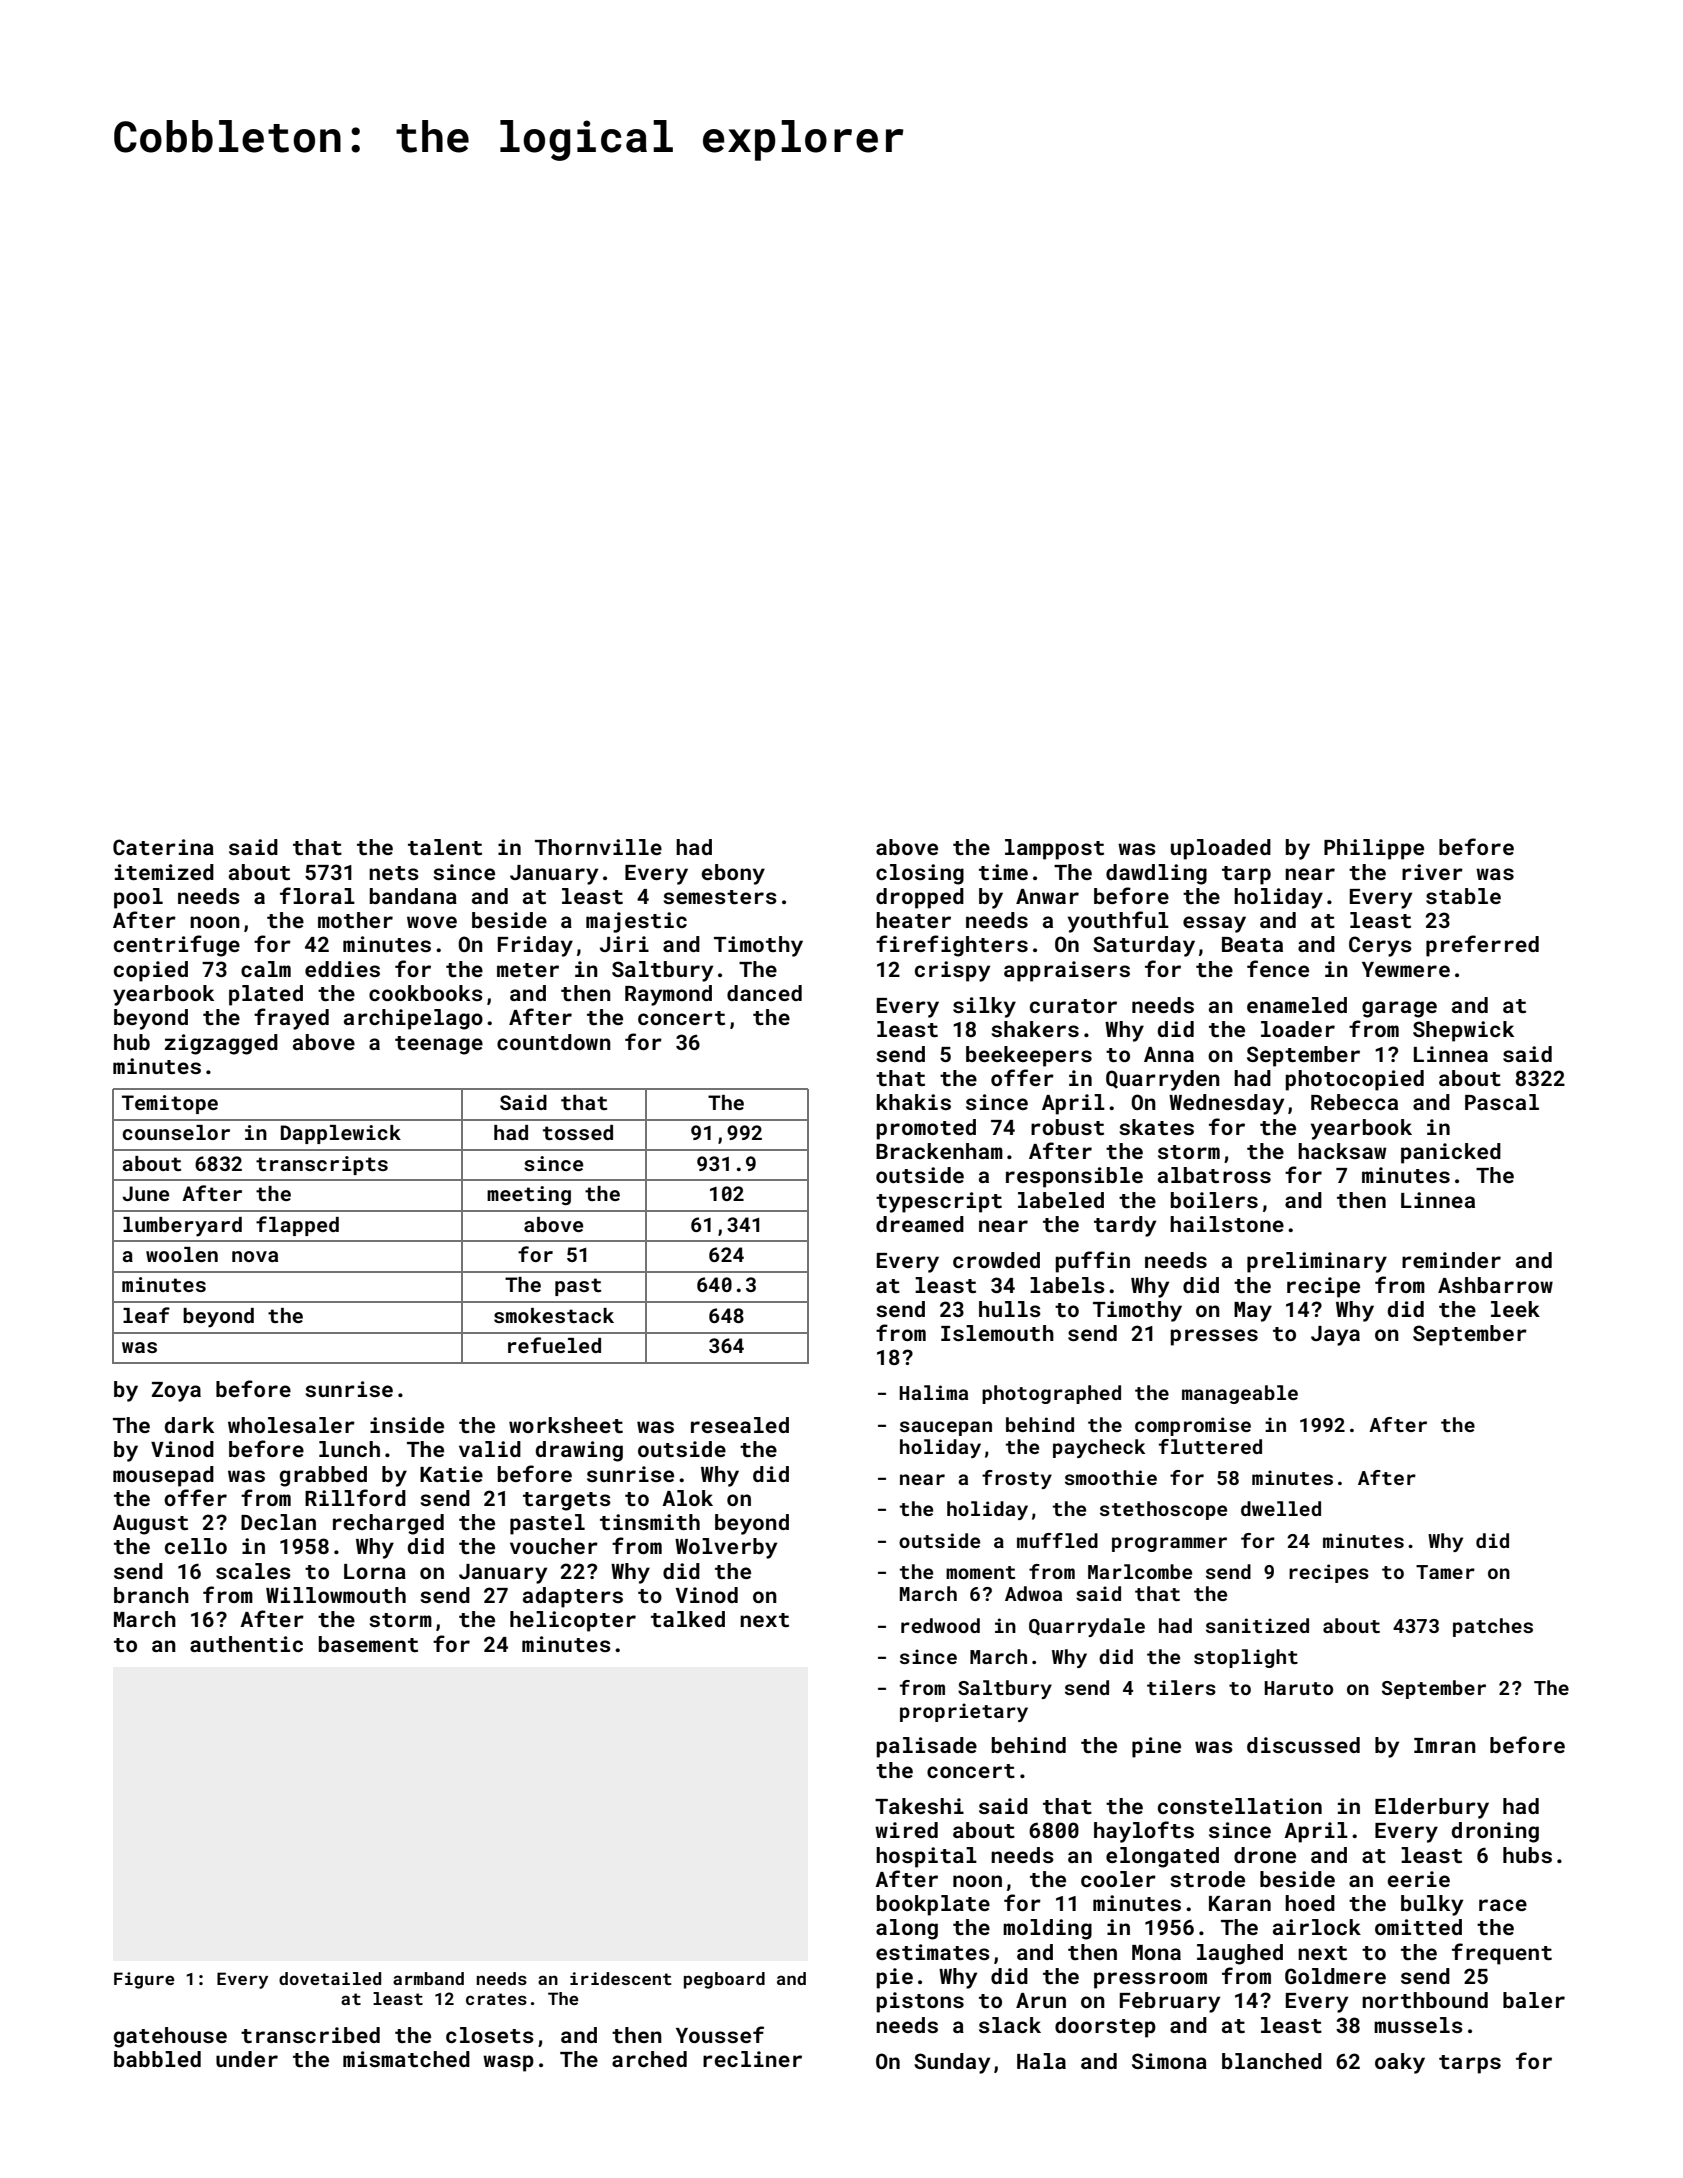 The image size is (1683, 2178). I want to click on resealed, so click(740, 1425).
